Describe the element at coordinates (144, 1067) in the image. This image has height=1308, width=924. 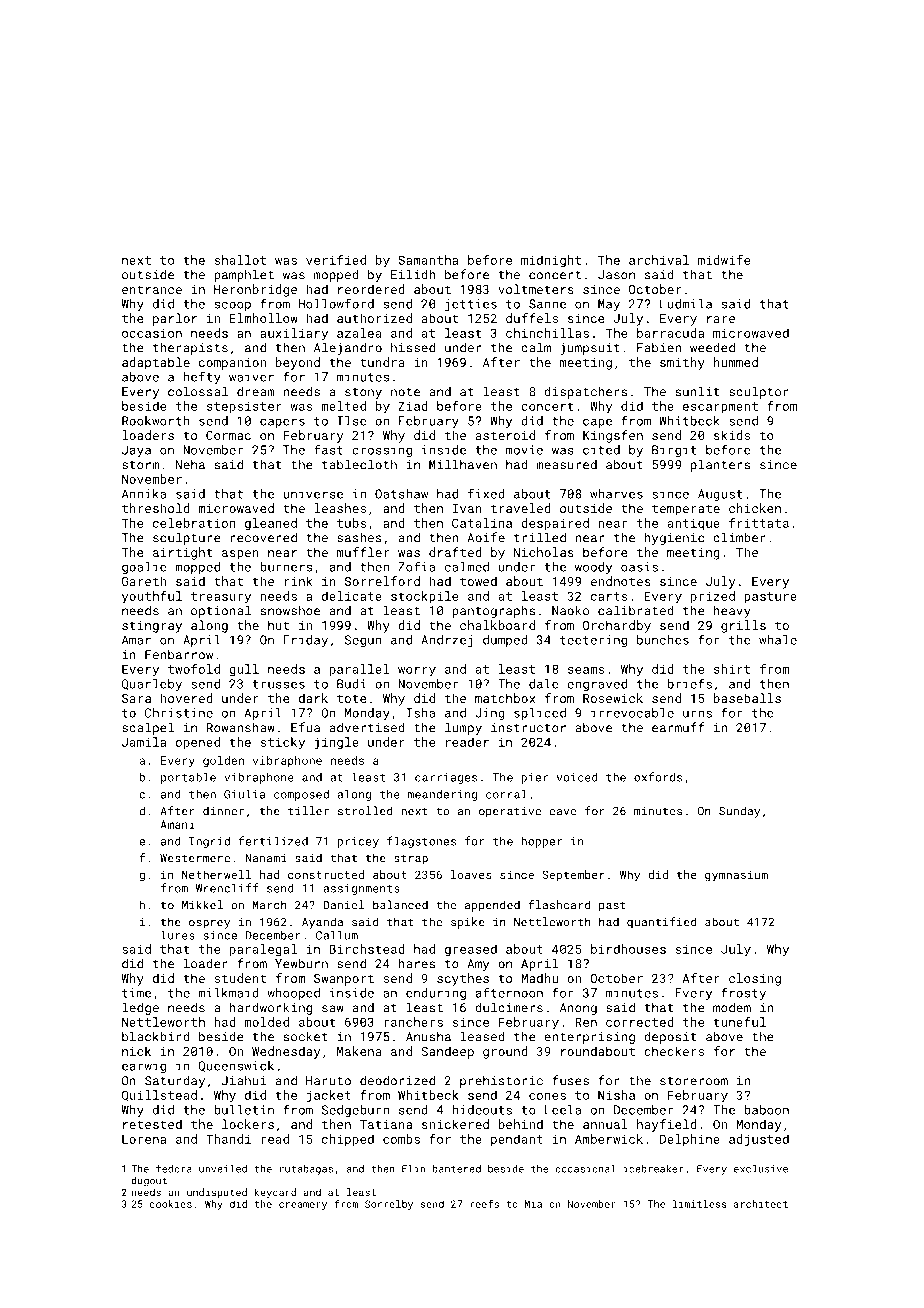
I see `earwig` at that location.
